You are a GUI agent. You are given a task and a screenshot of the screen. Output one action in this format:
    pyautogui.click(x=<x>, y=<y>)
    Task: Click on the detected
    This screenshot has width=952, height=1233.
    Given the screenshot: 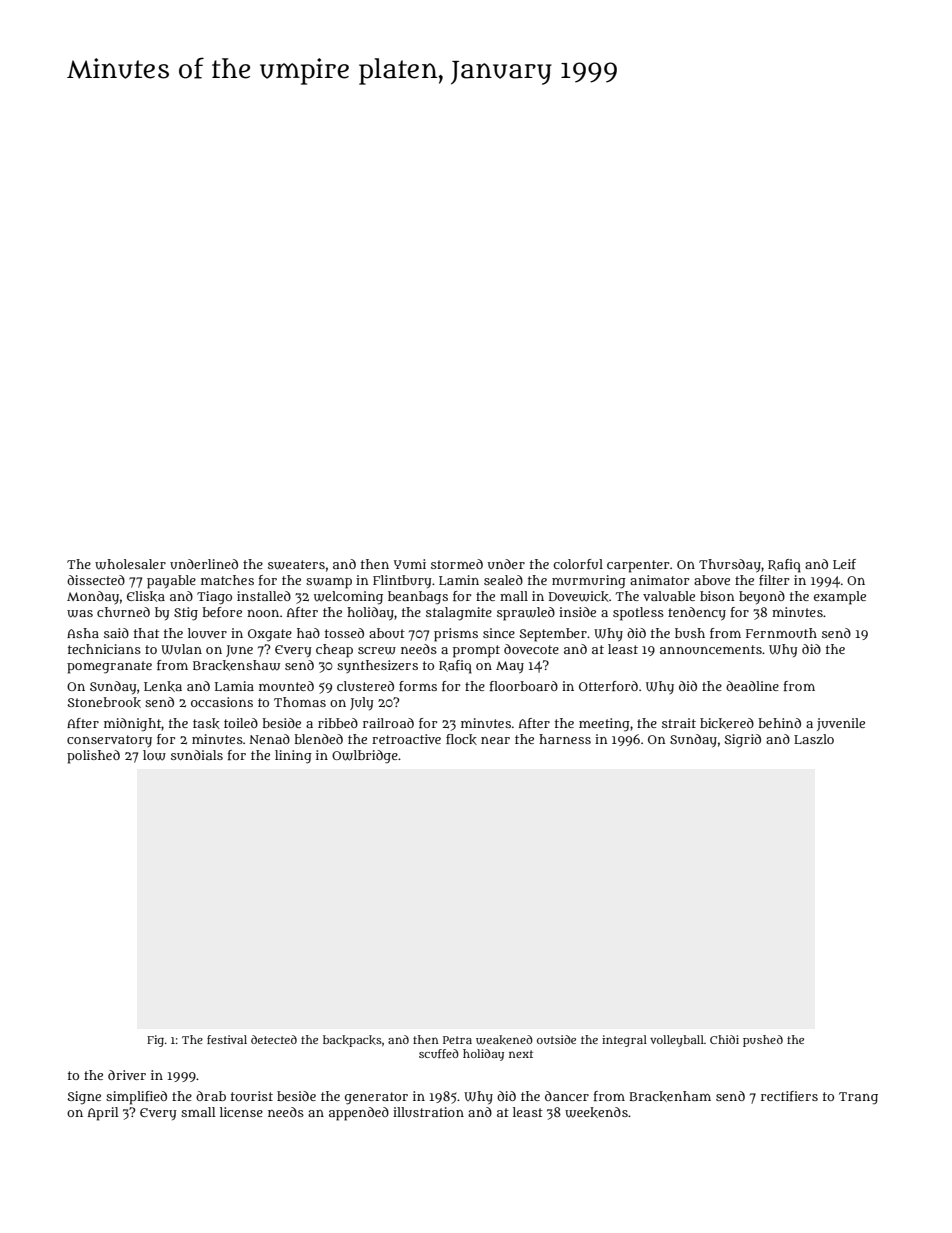 What is the action you would take?
    pyautogui.click(x=274, y=1039)
